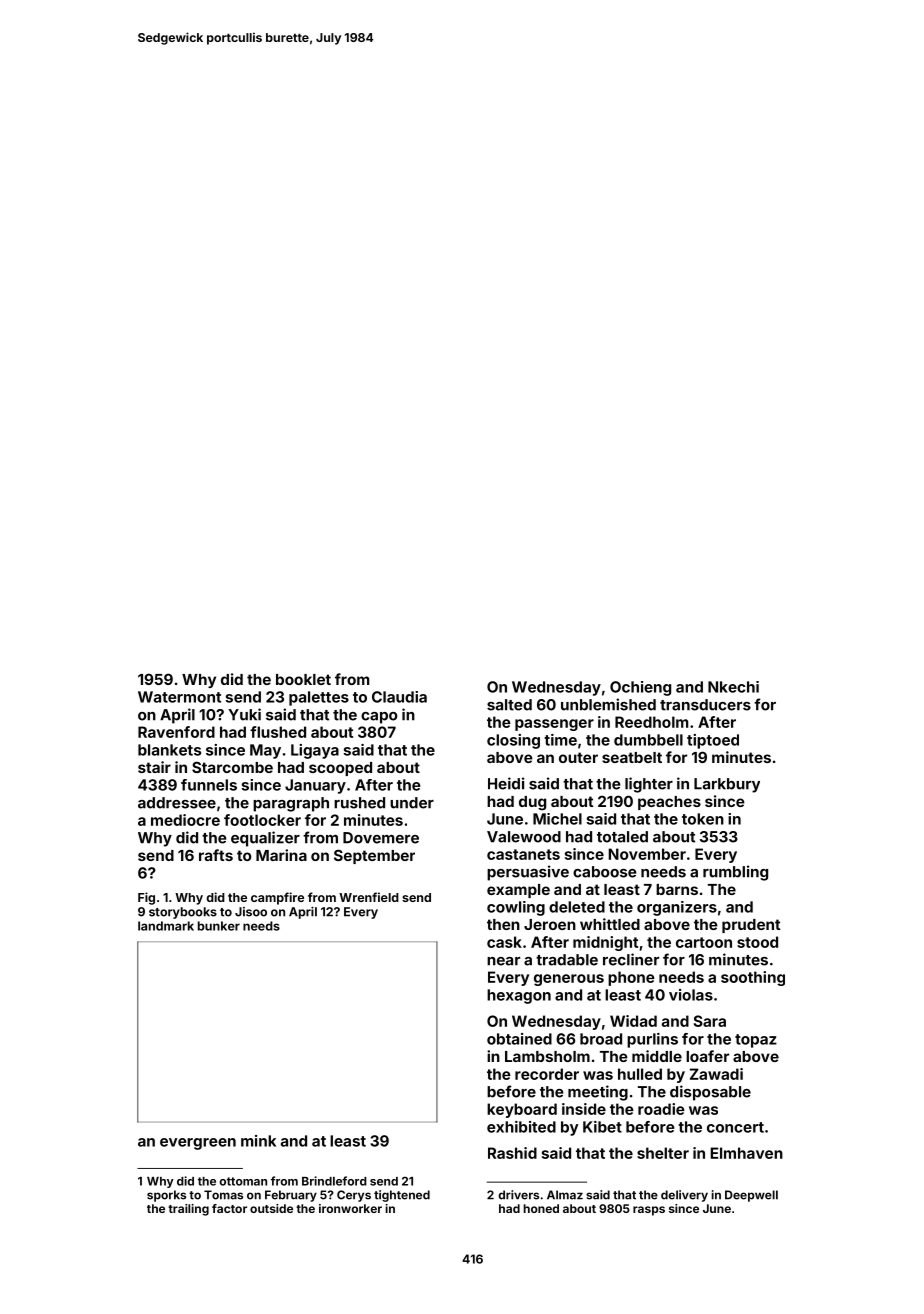 The image size is (924, 1314). What do you see at coordinates (229, 1208) in the screenshot?
I see `factor` at bounding box center [229, 1208].
